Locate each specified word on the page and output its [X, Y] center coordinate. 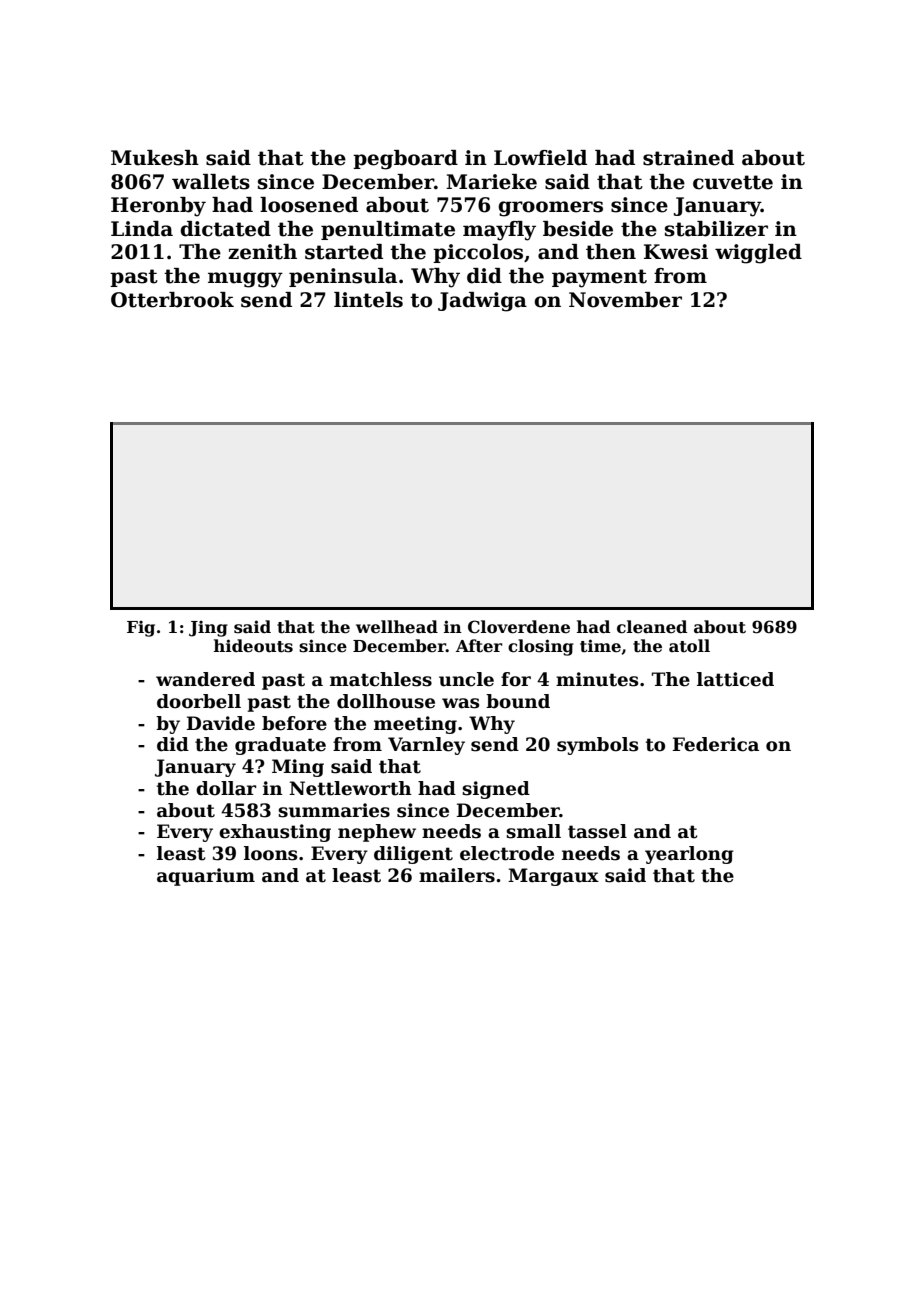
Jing [208, 629]
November [625, 300]
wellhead [397, 627]
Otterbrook [172, 300]
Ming [298, 768]
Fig [141, 629]
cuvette [733, 182]
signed [496, 790]
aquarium [206, 877]
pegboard [405, 160]
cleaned [652, 627]
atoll [689, 645]
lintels [368, 300]
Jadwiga [482, 302]
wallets [211, 182]
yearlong [689, 855]
